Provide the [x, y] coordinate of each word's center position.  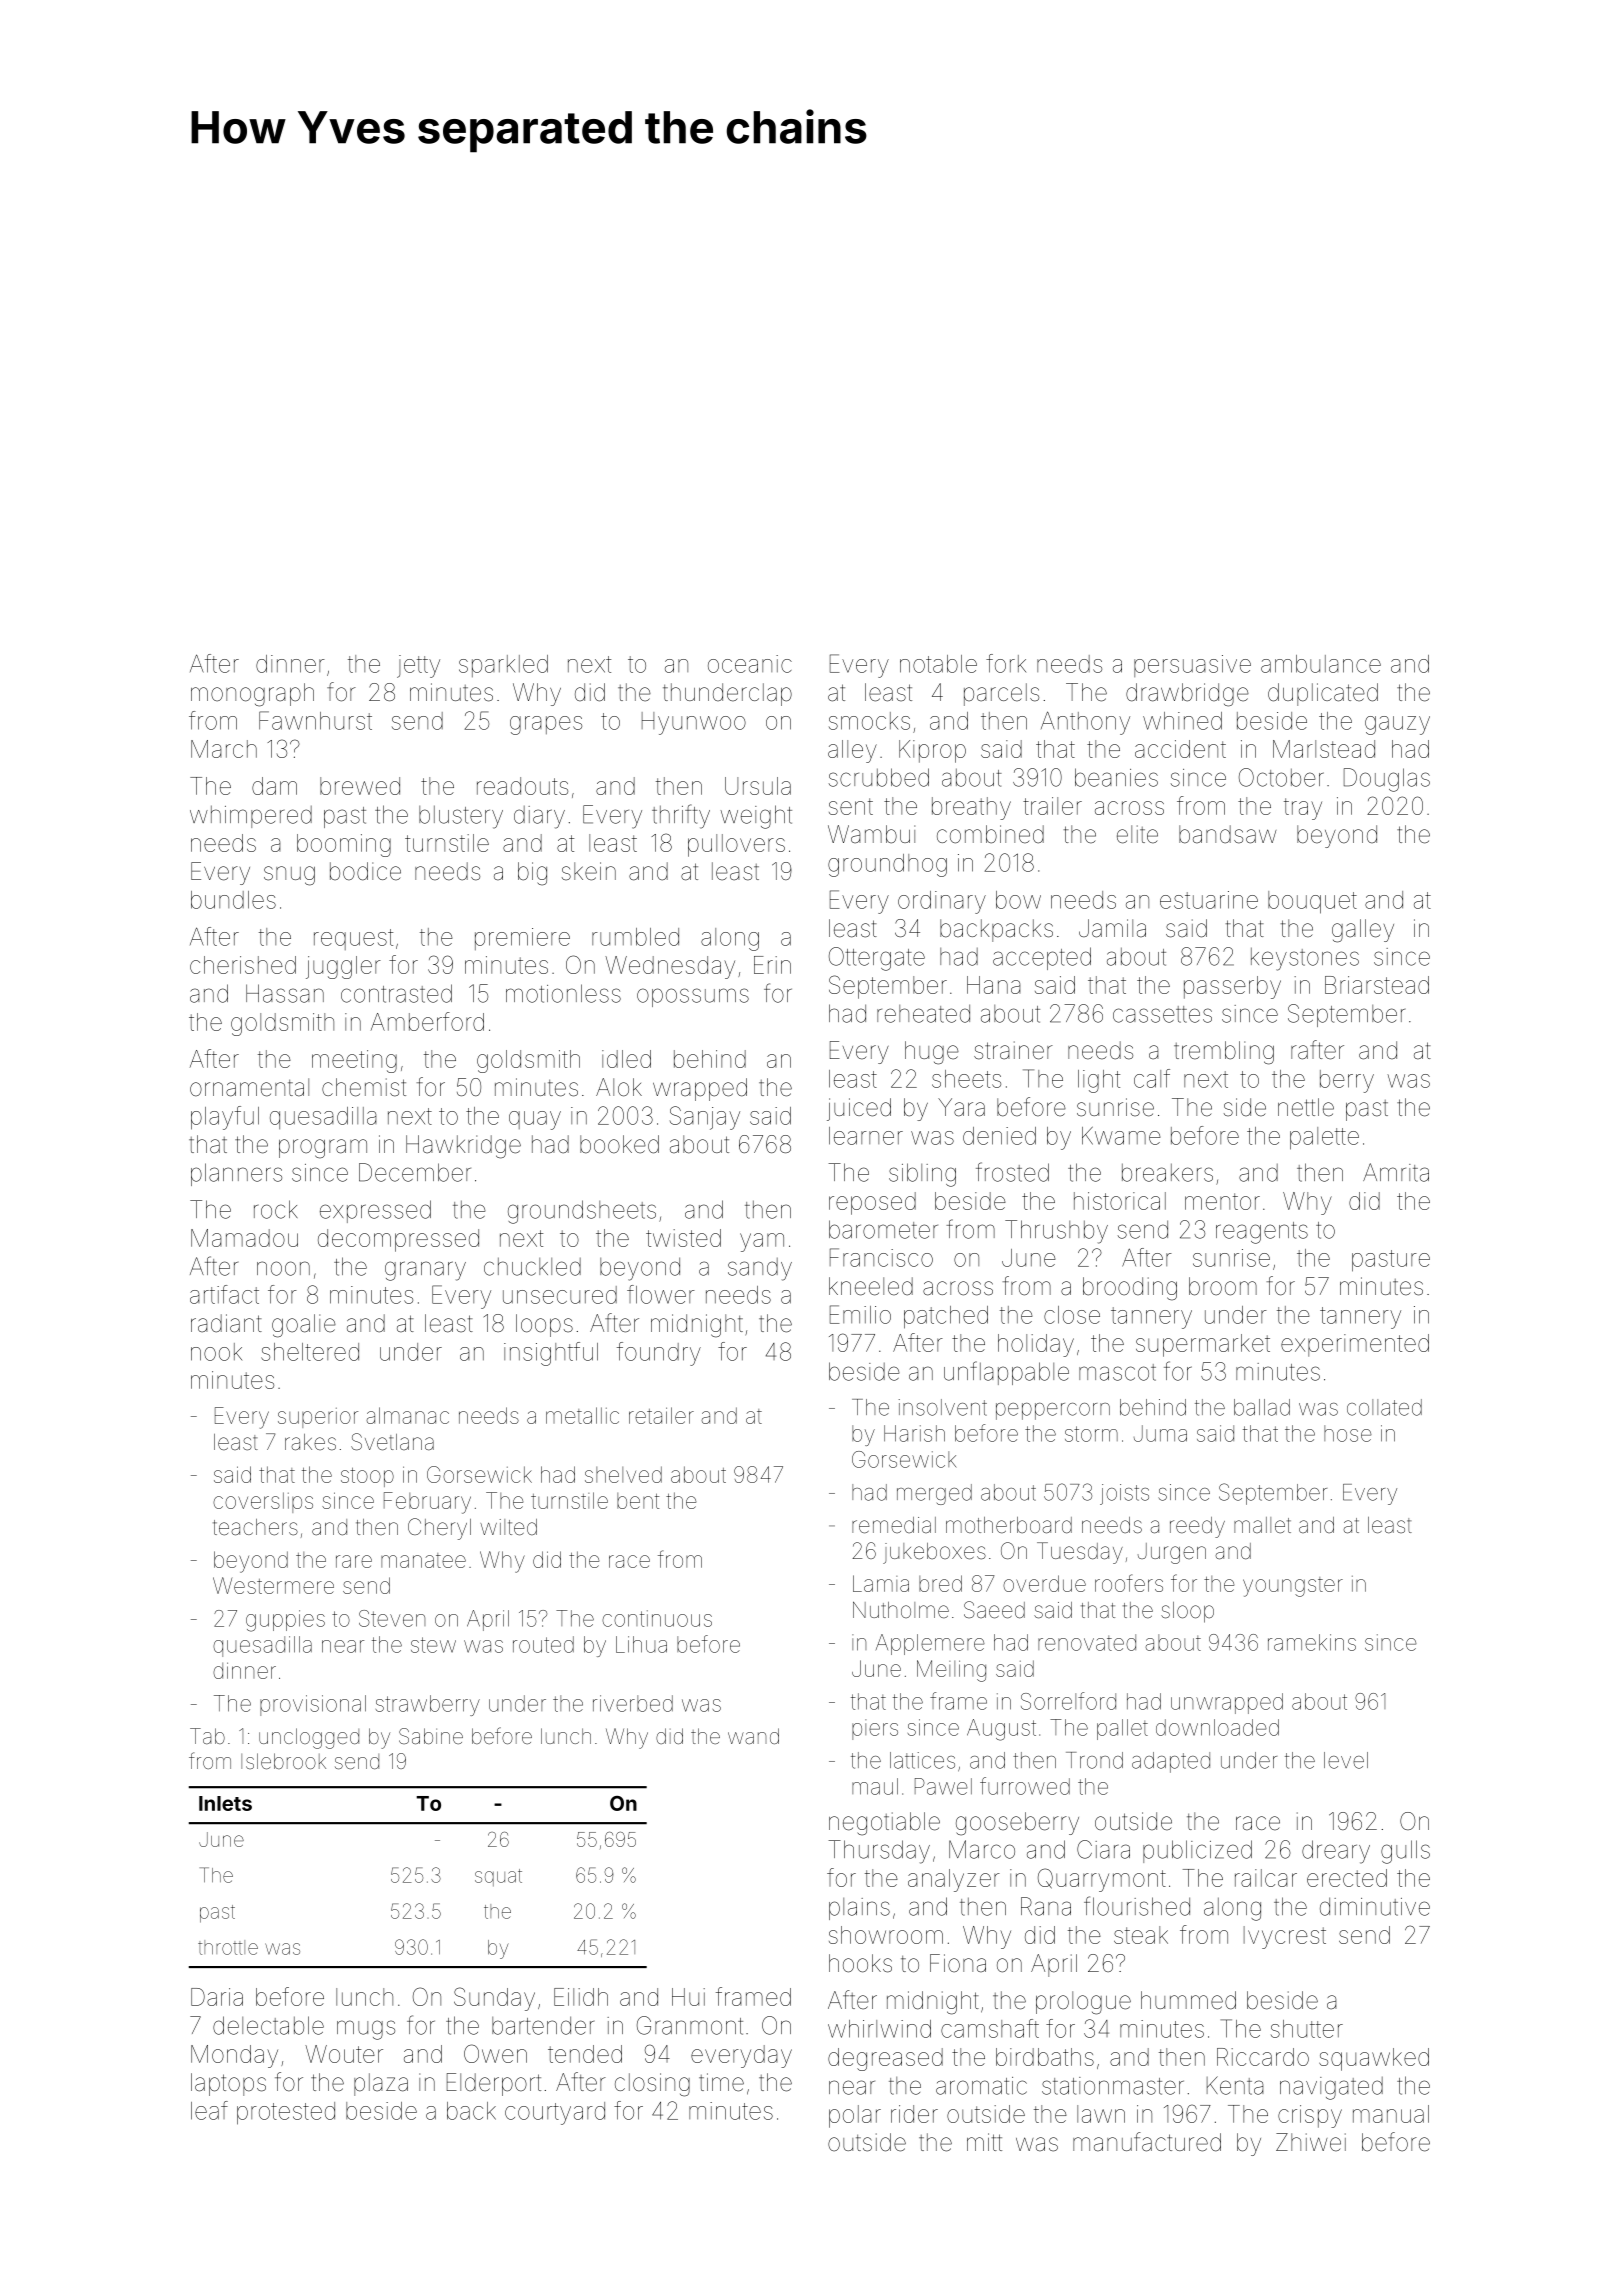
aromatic [981, 2086]
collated [1384, 1407]
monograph [252, 695]
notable [938, 664]
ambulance [1321, 664]
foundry [659, 1354]
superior [318, 1418]
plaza [381, 2084]
